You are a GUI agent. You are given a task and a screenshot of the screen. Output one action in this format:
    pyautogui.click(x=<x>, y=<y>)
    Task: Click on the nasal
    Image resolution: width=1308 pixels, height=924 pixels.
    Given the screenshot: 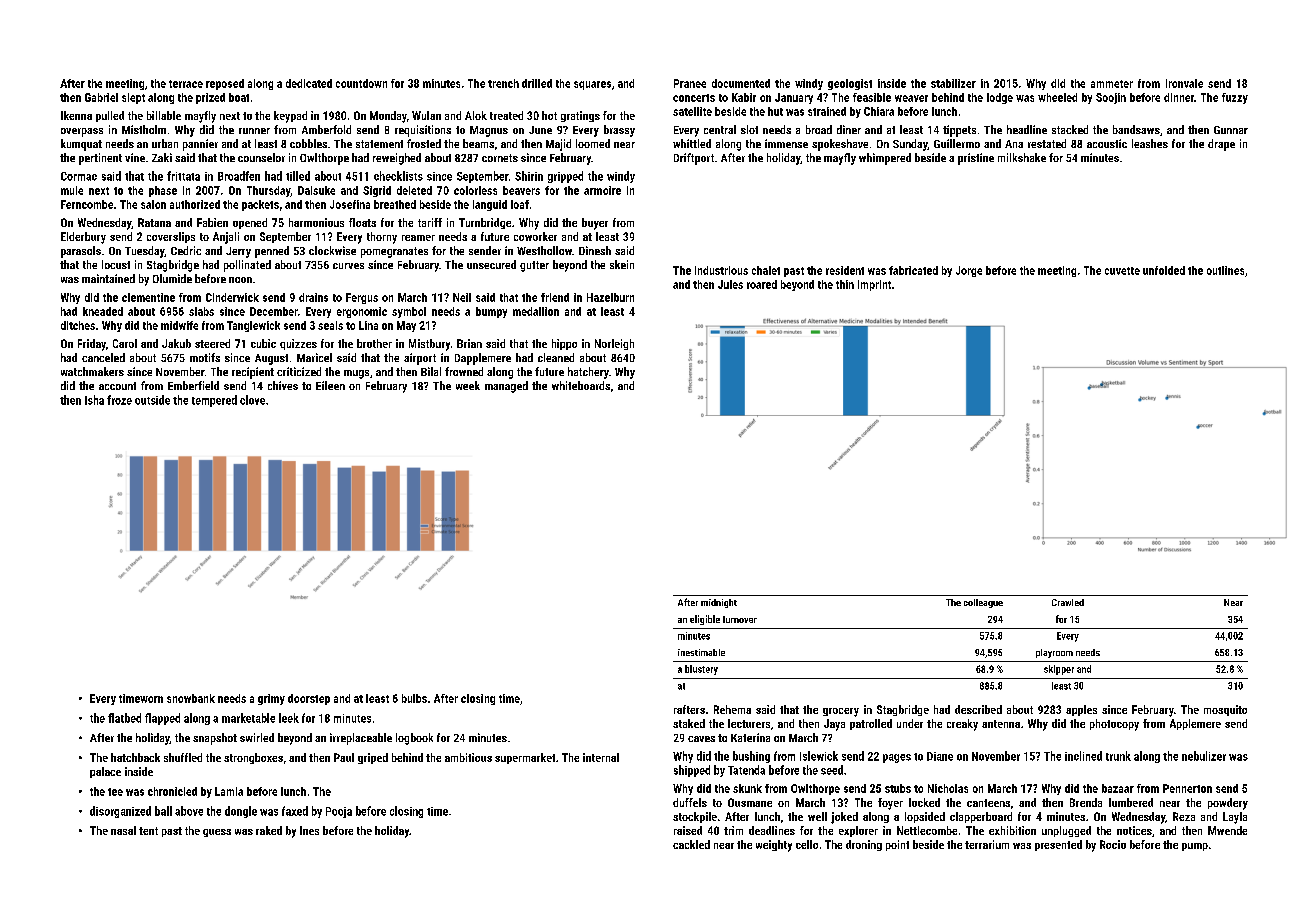 What is the action you would take?
    pyautogui.click(x=123, y=830)
